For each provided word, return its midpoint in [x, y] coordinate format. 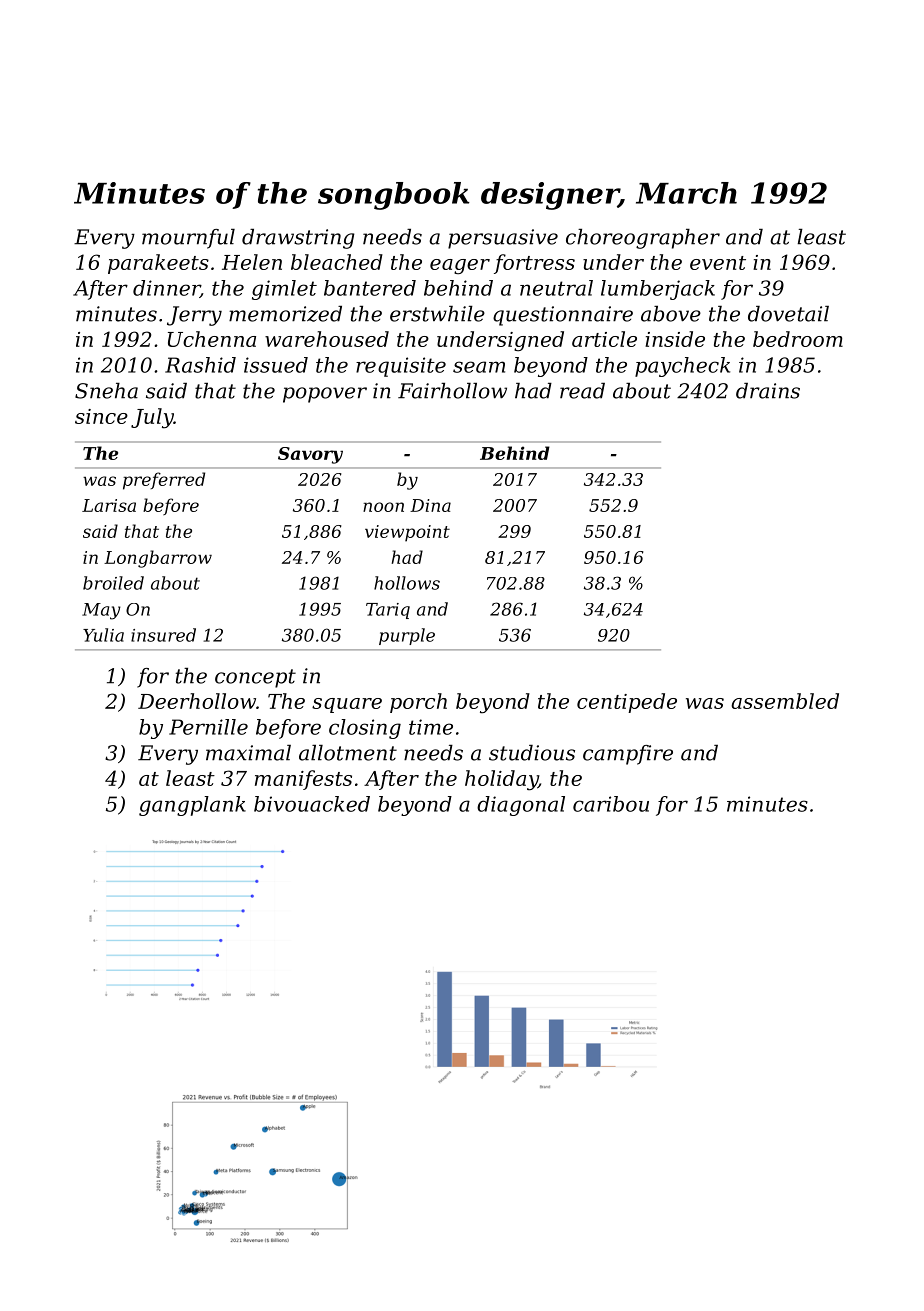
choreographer [643, 239]
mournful [188, 239]
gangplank [192, 806]
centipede [627, 703]
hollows [407, 583]
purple [407, 636]
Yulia [103, 635]
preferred [164, 481]
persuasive [503, 239]
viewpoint [407, 533]
